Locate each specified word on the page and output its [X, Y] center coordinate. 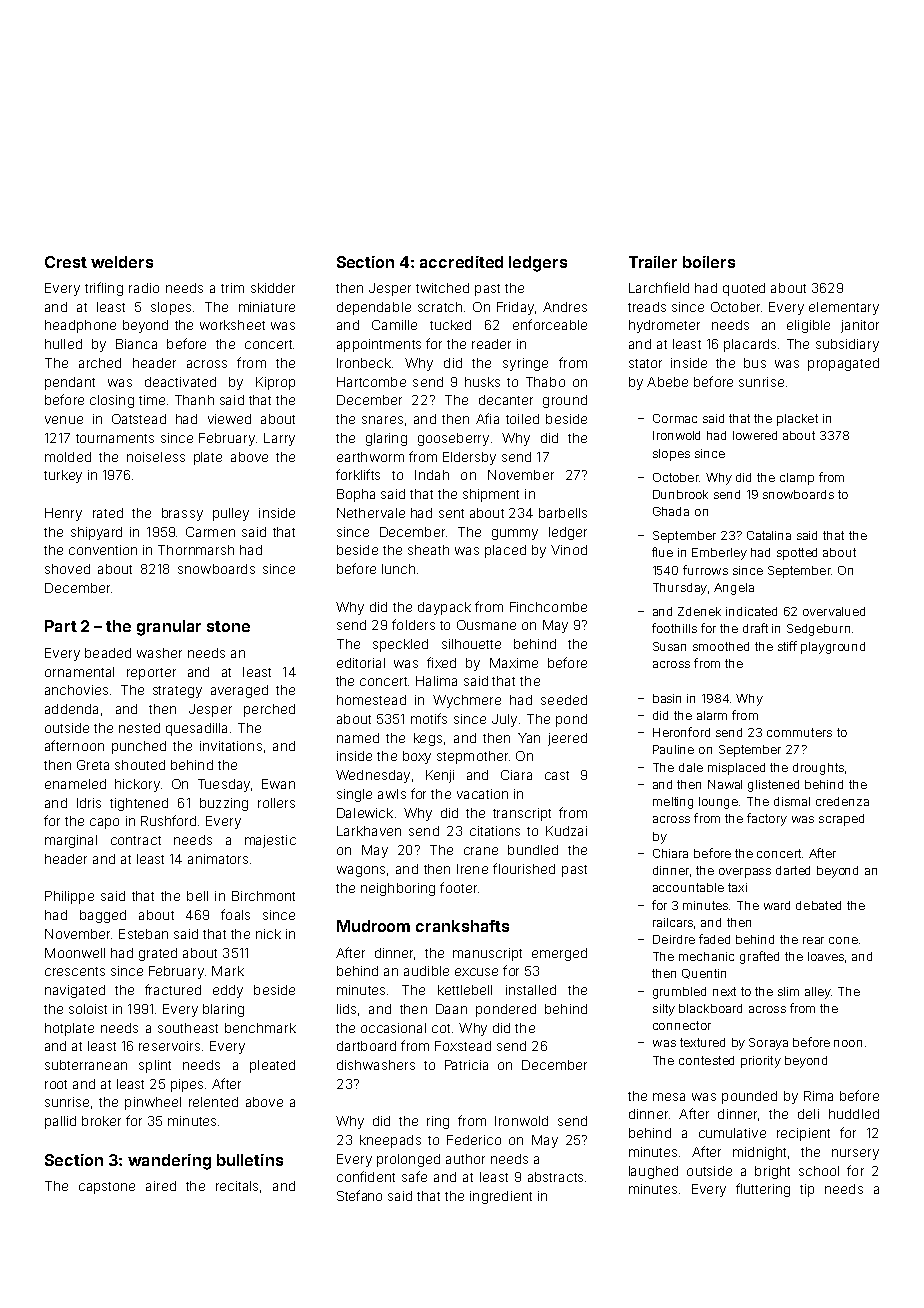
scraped [841, 820]
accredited [461, 262]
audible [426, 971]
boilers [709, 262]
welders [122, 262]
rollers [276, 803]
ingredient [501, 1197]
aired [161, 1186]
